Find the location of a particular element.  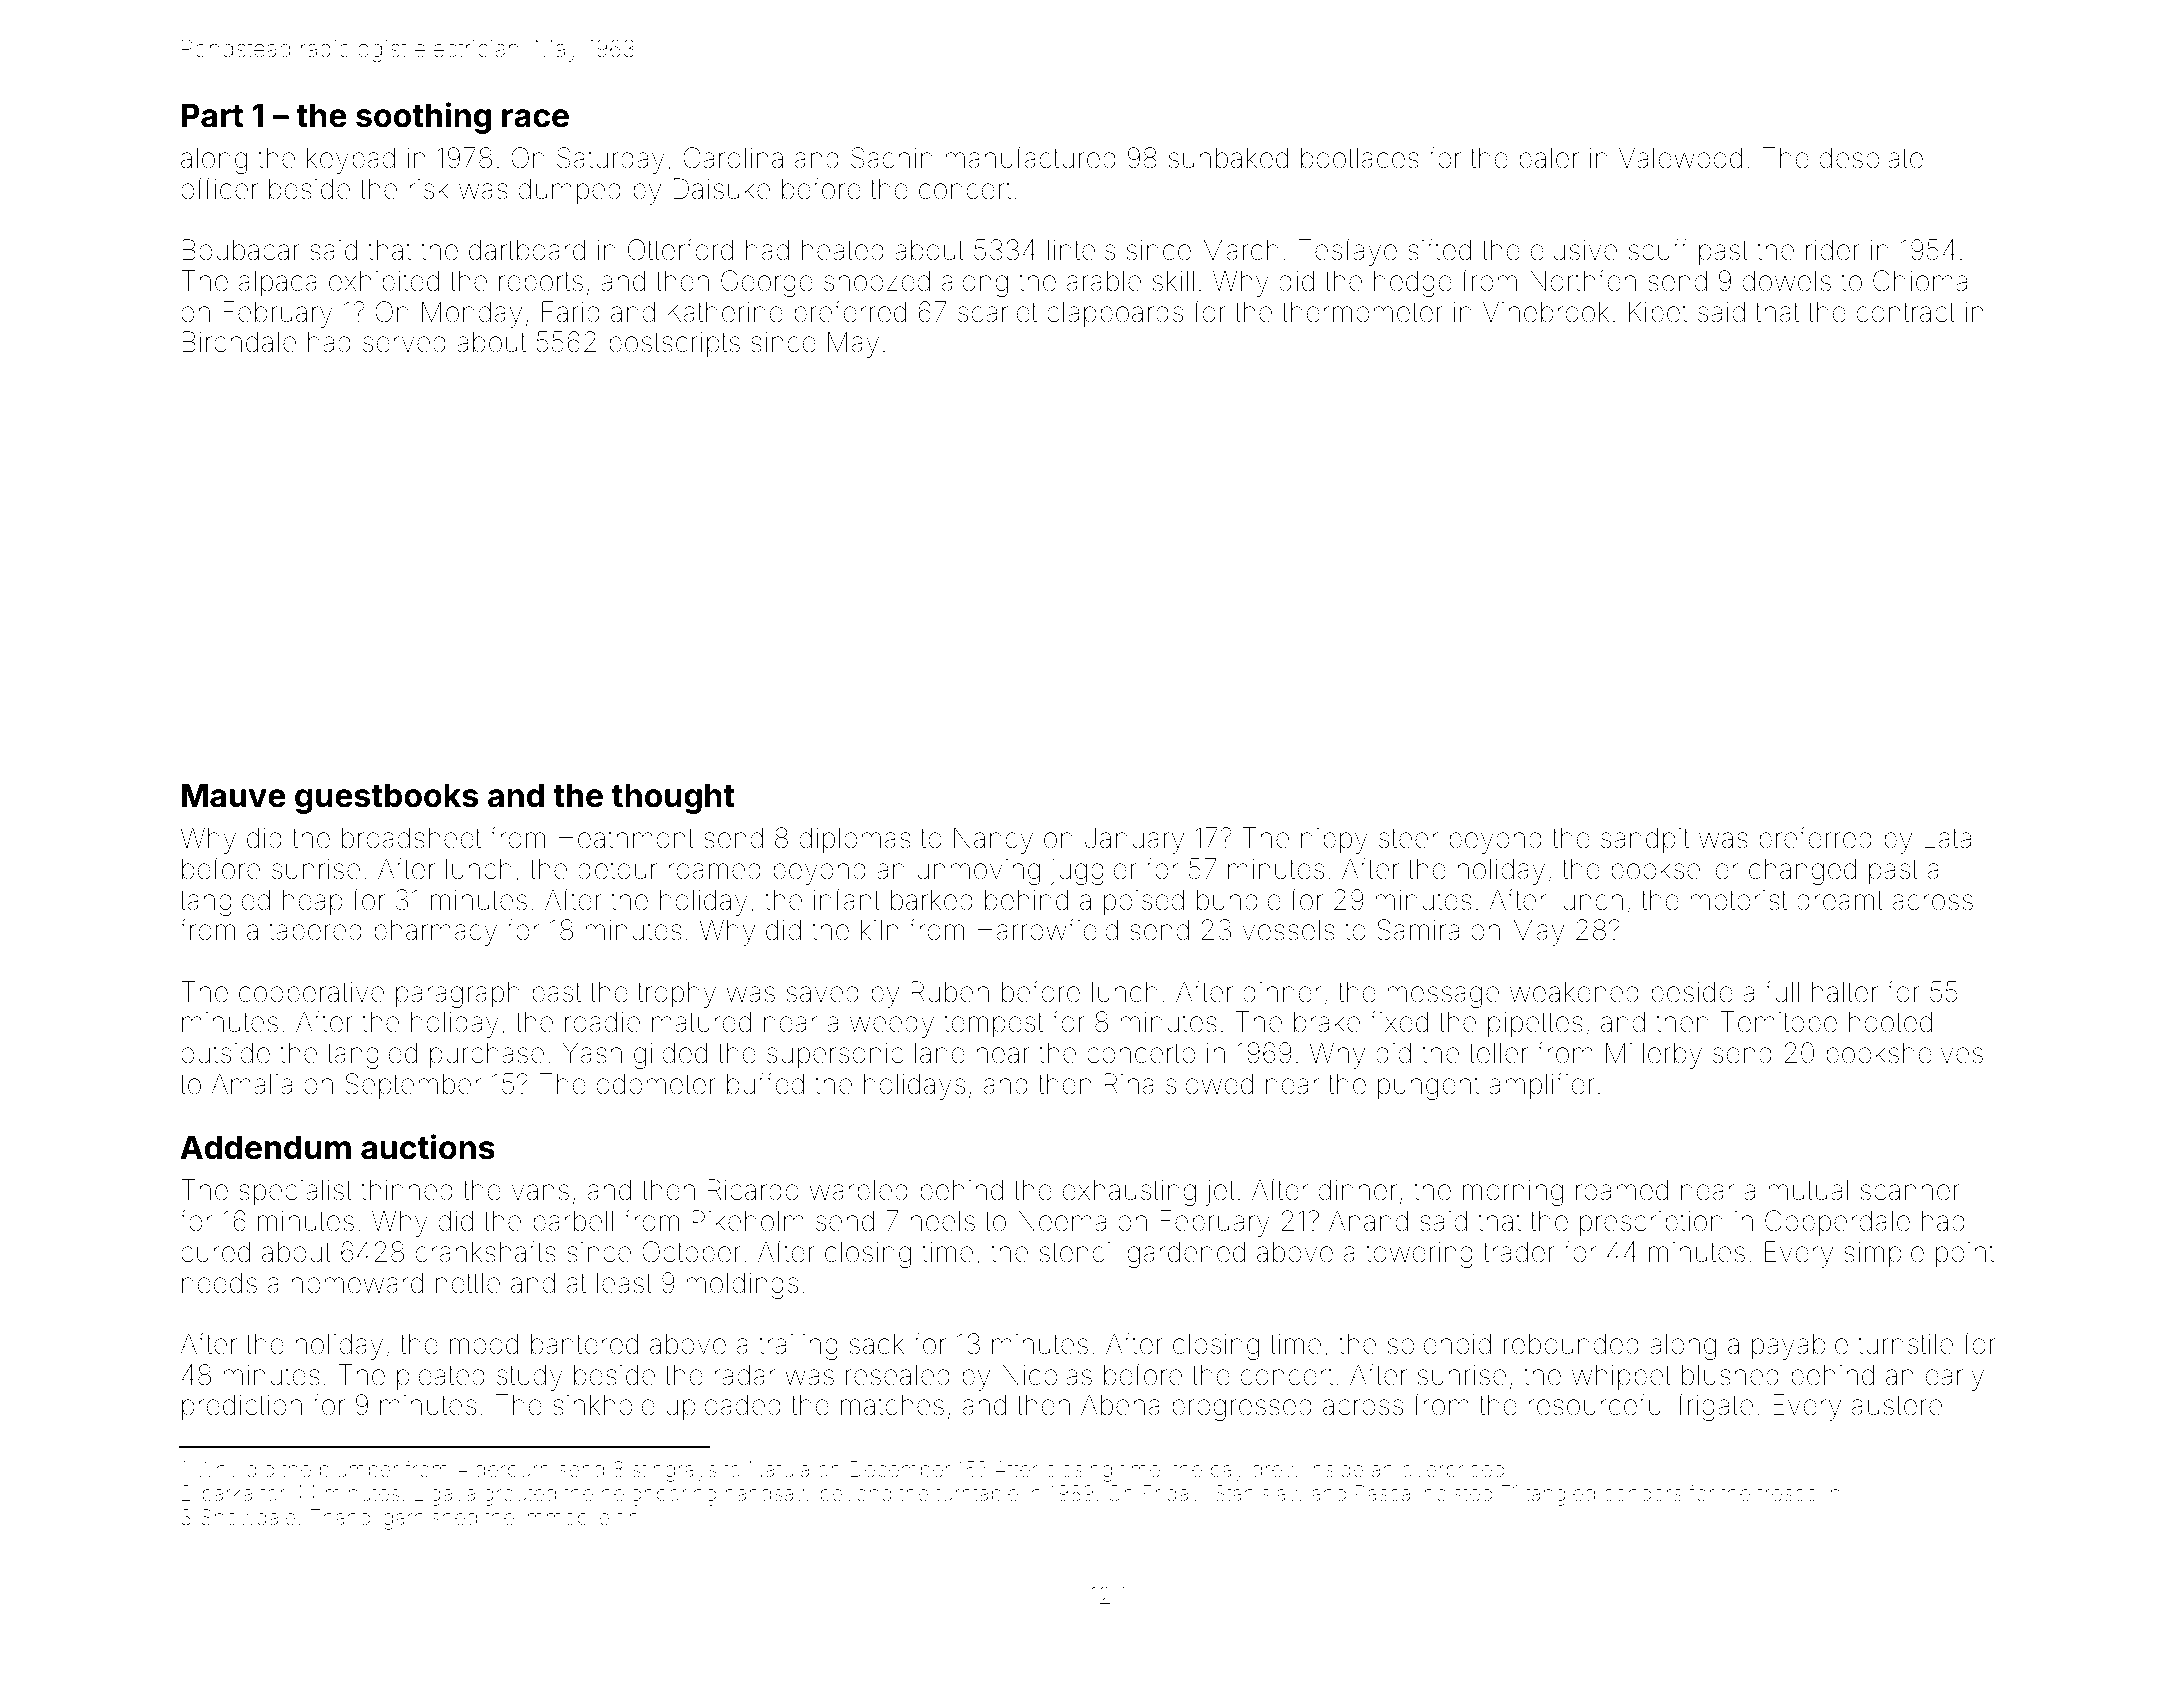

Samira is located at coordinates (1418, 930).
